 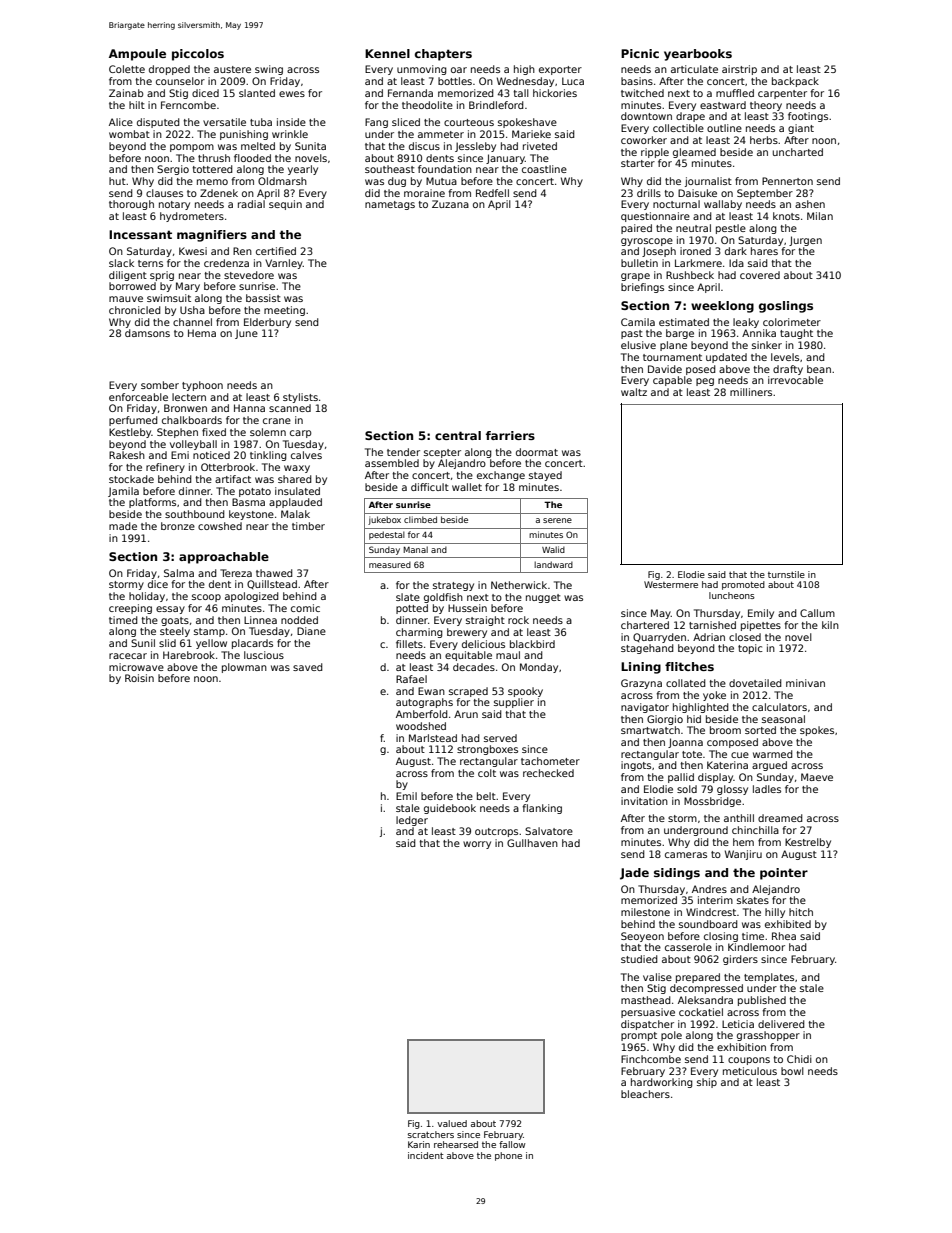 I want to click on ledger, so click(x=412, y=821).
